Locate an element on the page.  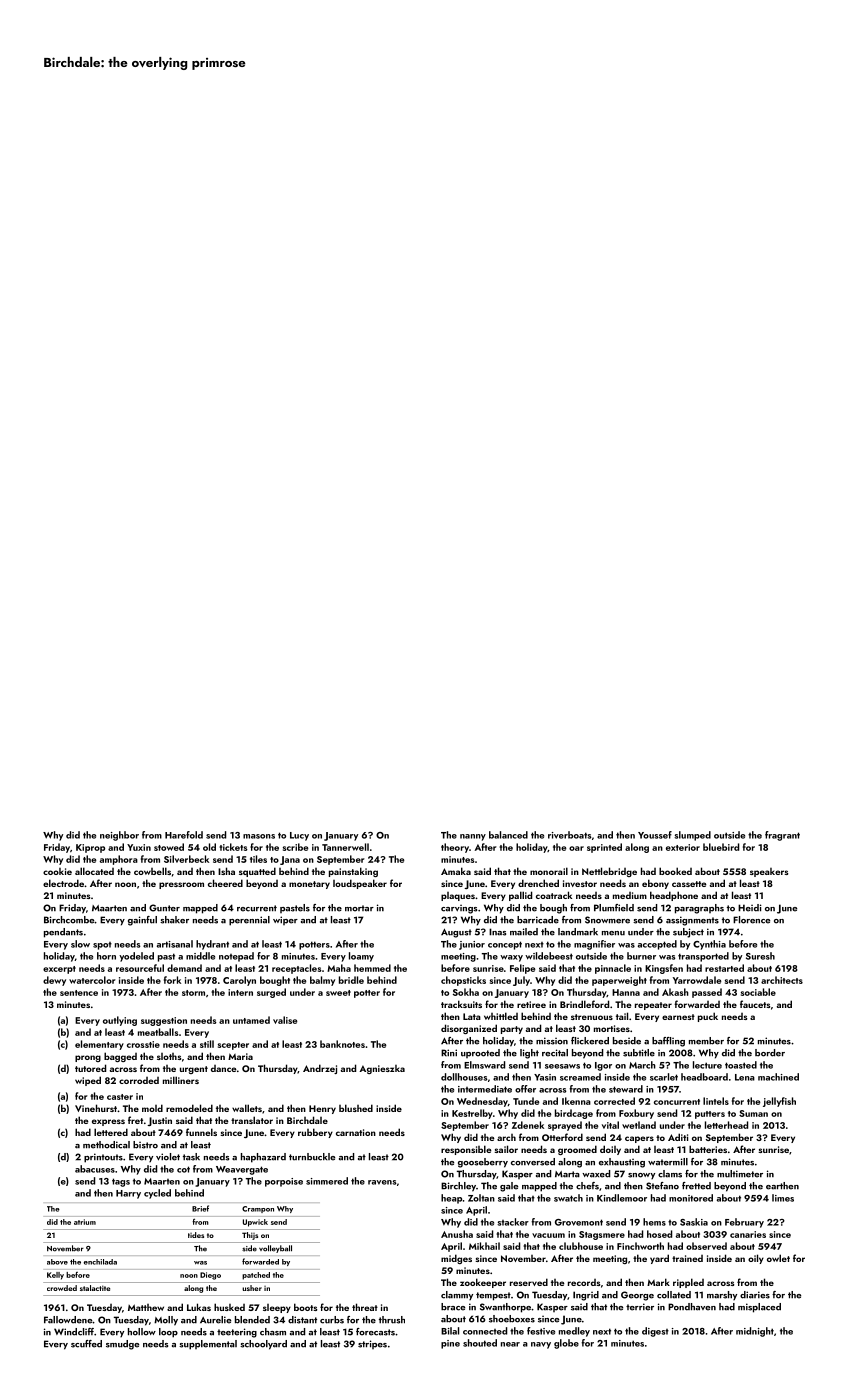
Windcliff is located at coordinates (74, 1332).
